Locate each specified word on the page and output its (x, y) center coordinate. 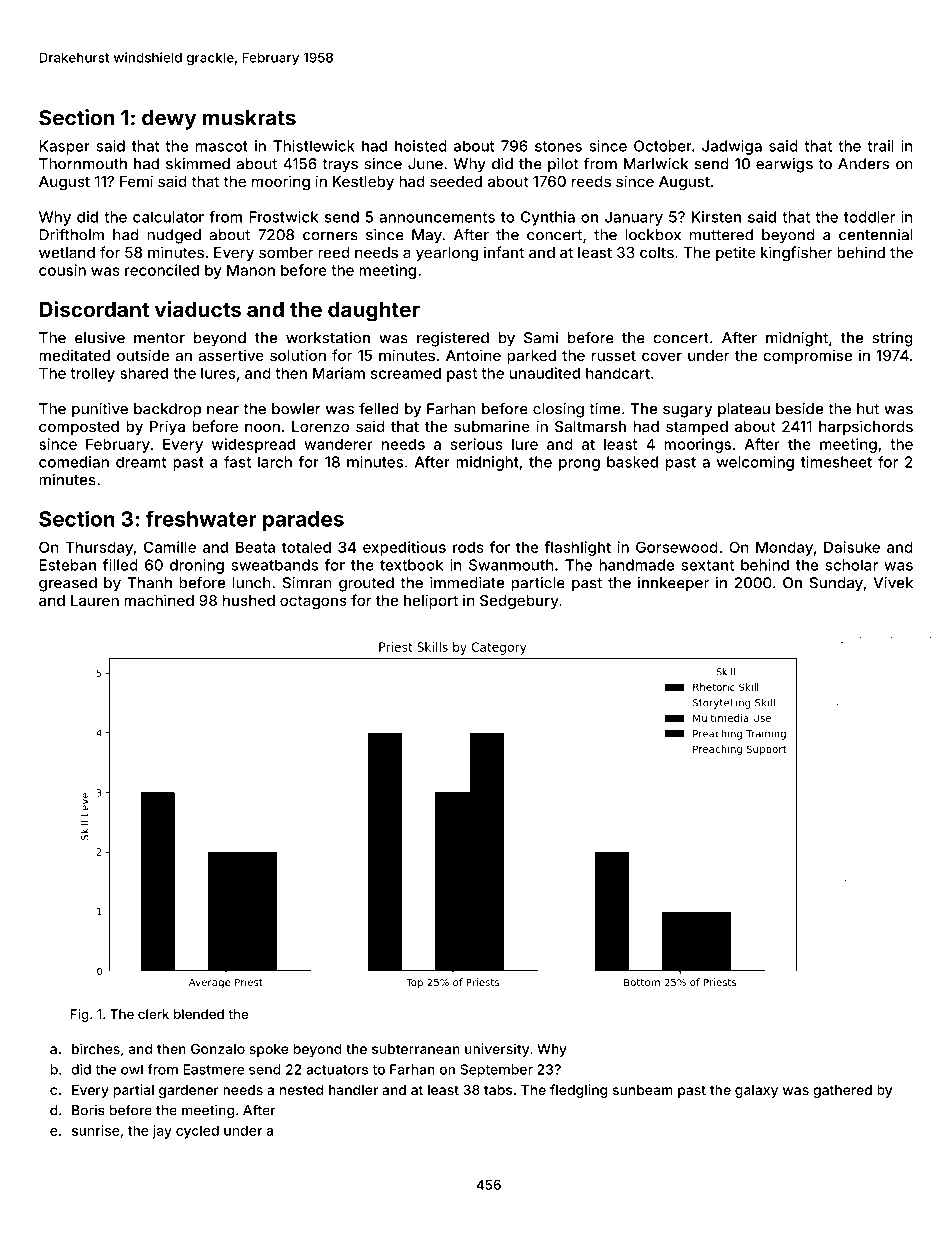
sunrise (96, 1130)
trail (880, 146)
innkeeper (673, 584)
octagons (313, 602)
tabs (498, 1090)
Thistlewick (314, 146)
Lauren (95, 600)
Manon (251, 270)
